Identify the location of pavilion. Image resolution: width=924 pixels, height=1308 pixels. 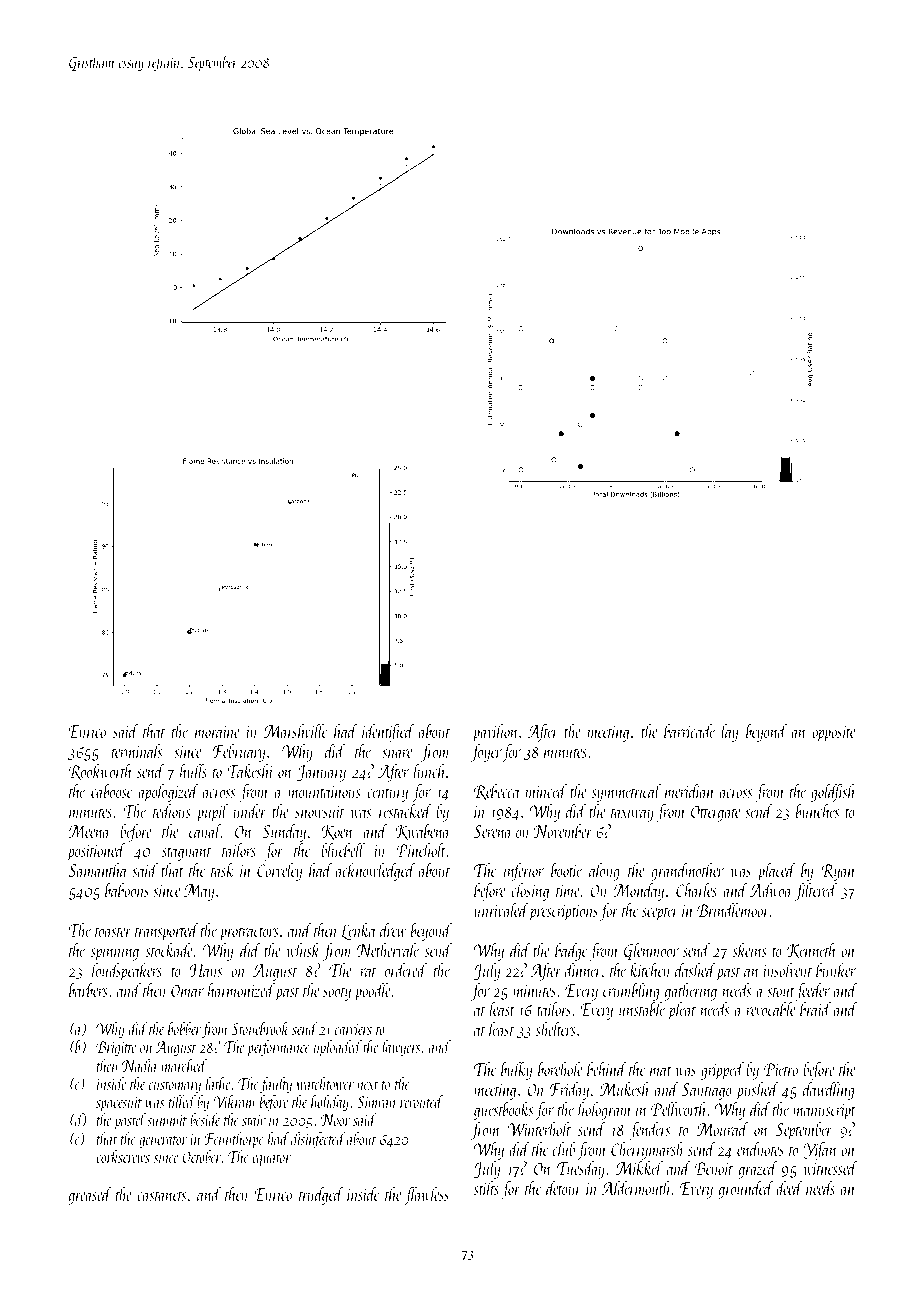
(495, 733).
